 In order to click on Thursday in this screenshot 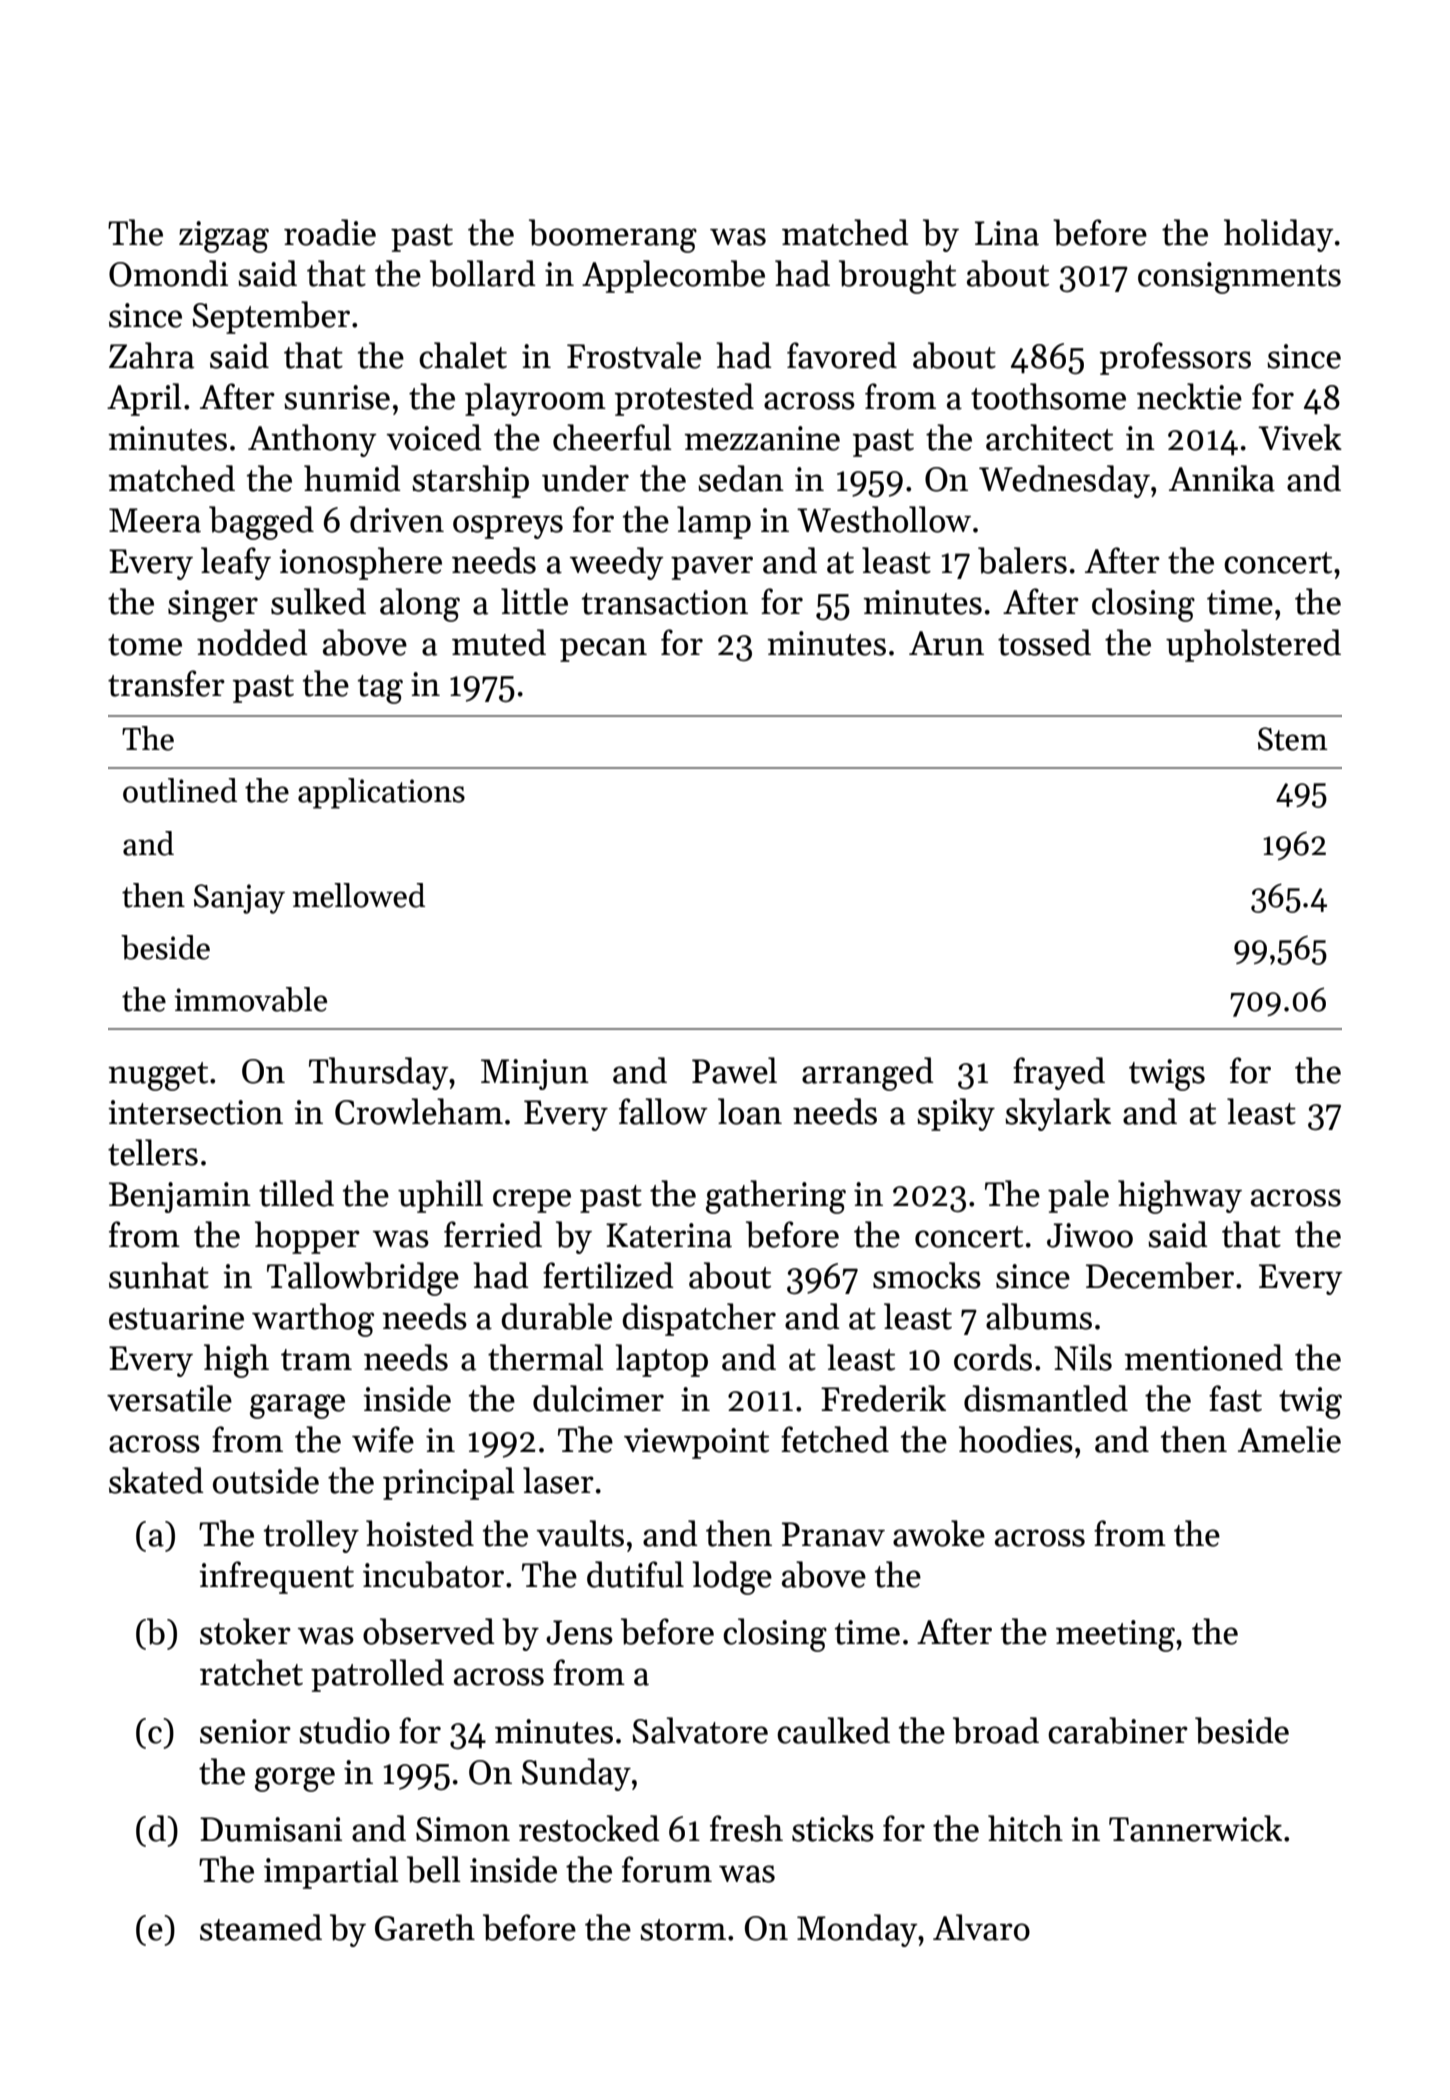, I will do `click(379, 1073)`.
